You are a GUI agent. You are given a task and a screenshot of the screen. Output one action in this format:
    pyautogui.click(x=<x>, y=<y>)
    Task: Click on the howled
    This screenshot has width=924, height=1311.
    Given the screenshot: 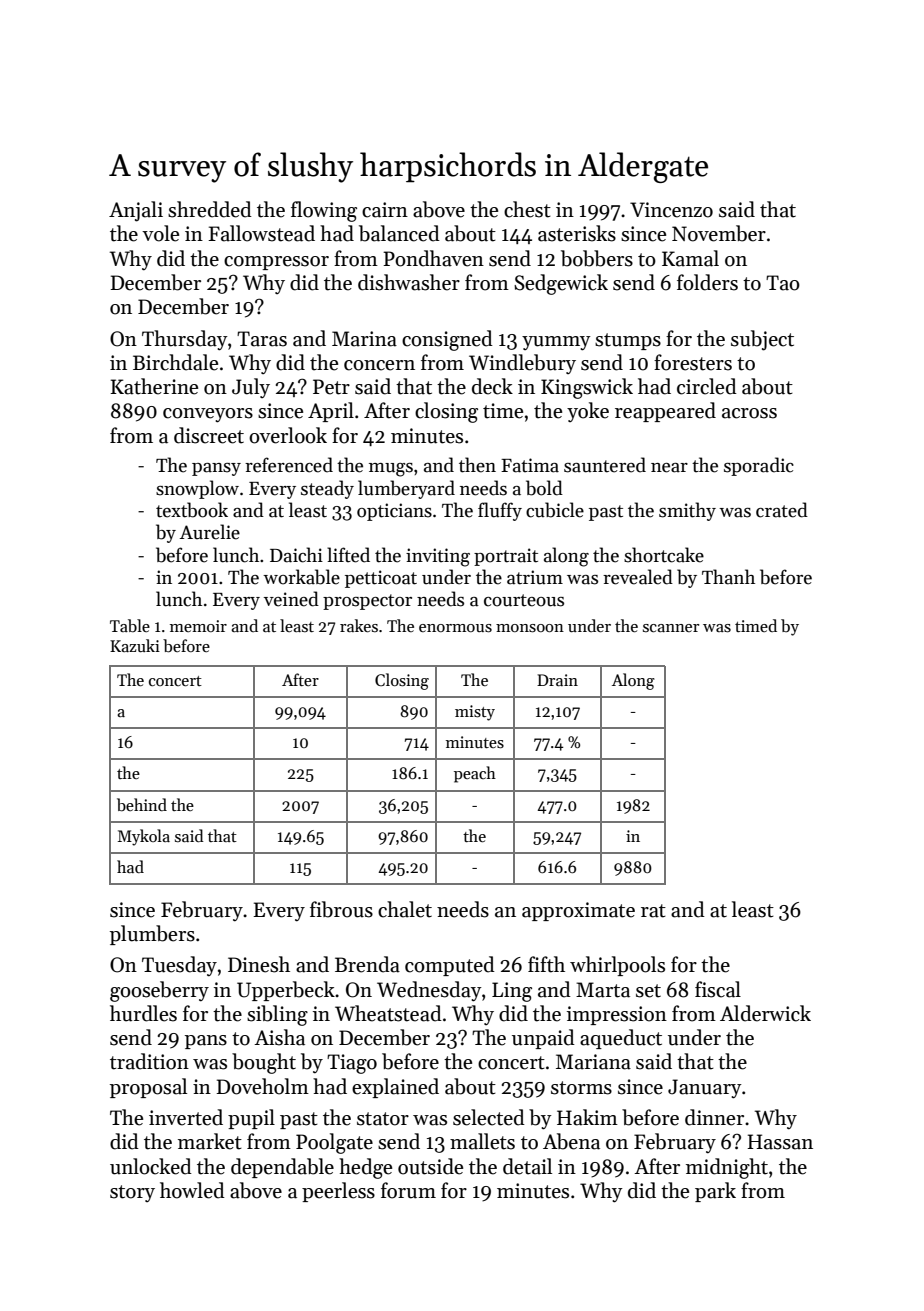 What is the action you would take?
    pyautogui.click(x=192, y=1190)
